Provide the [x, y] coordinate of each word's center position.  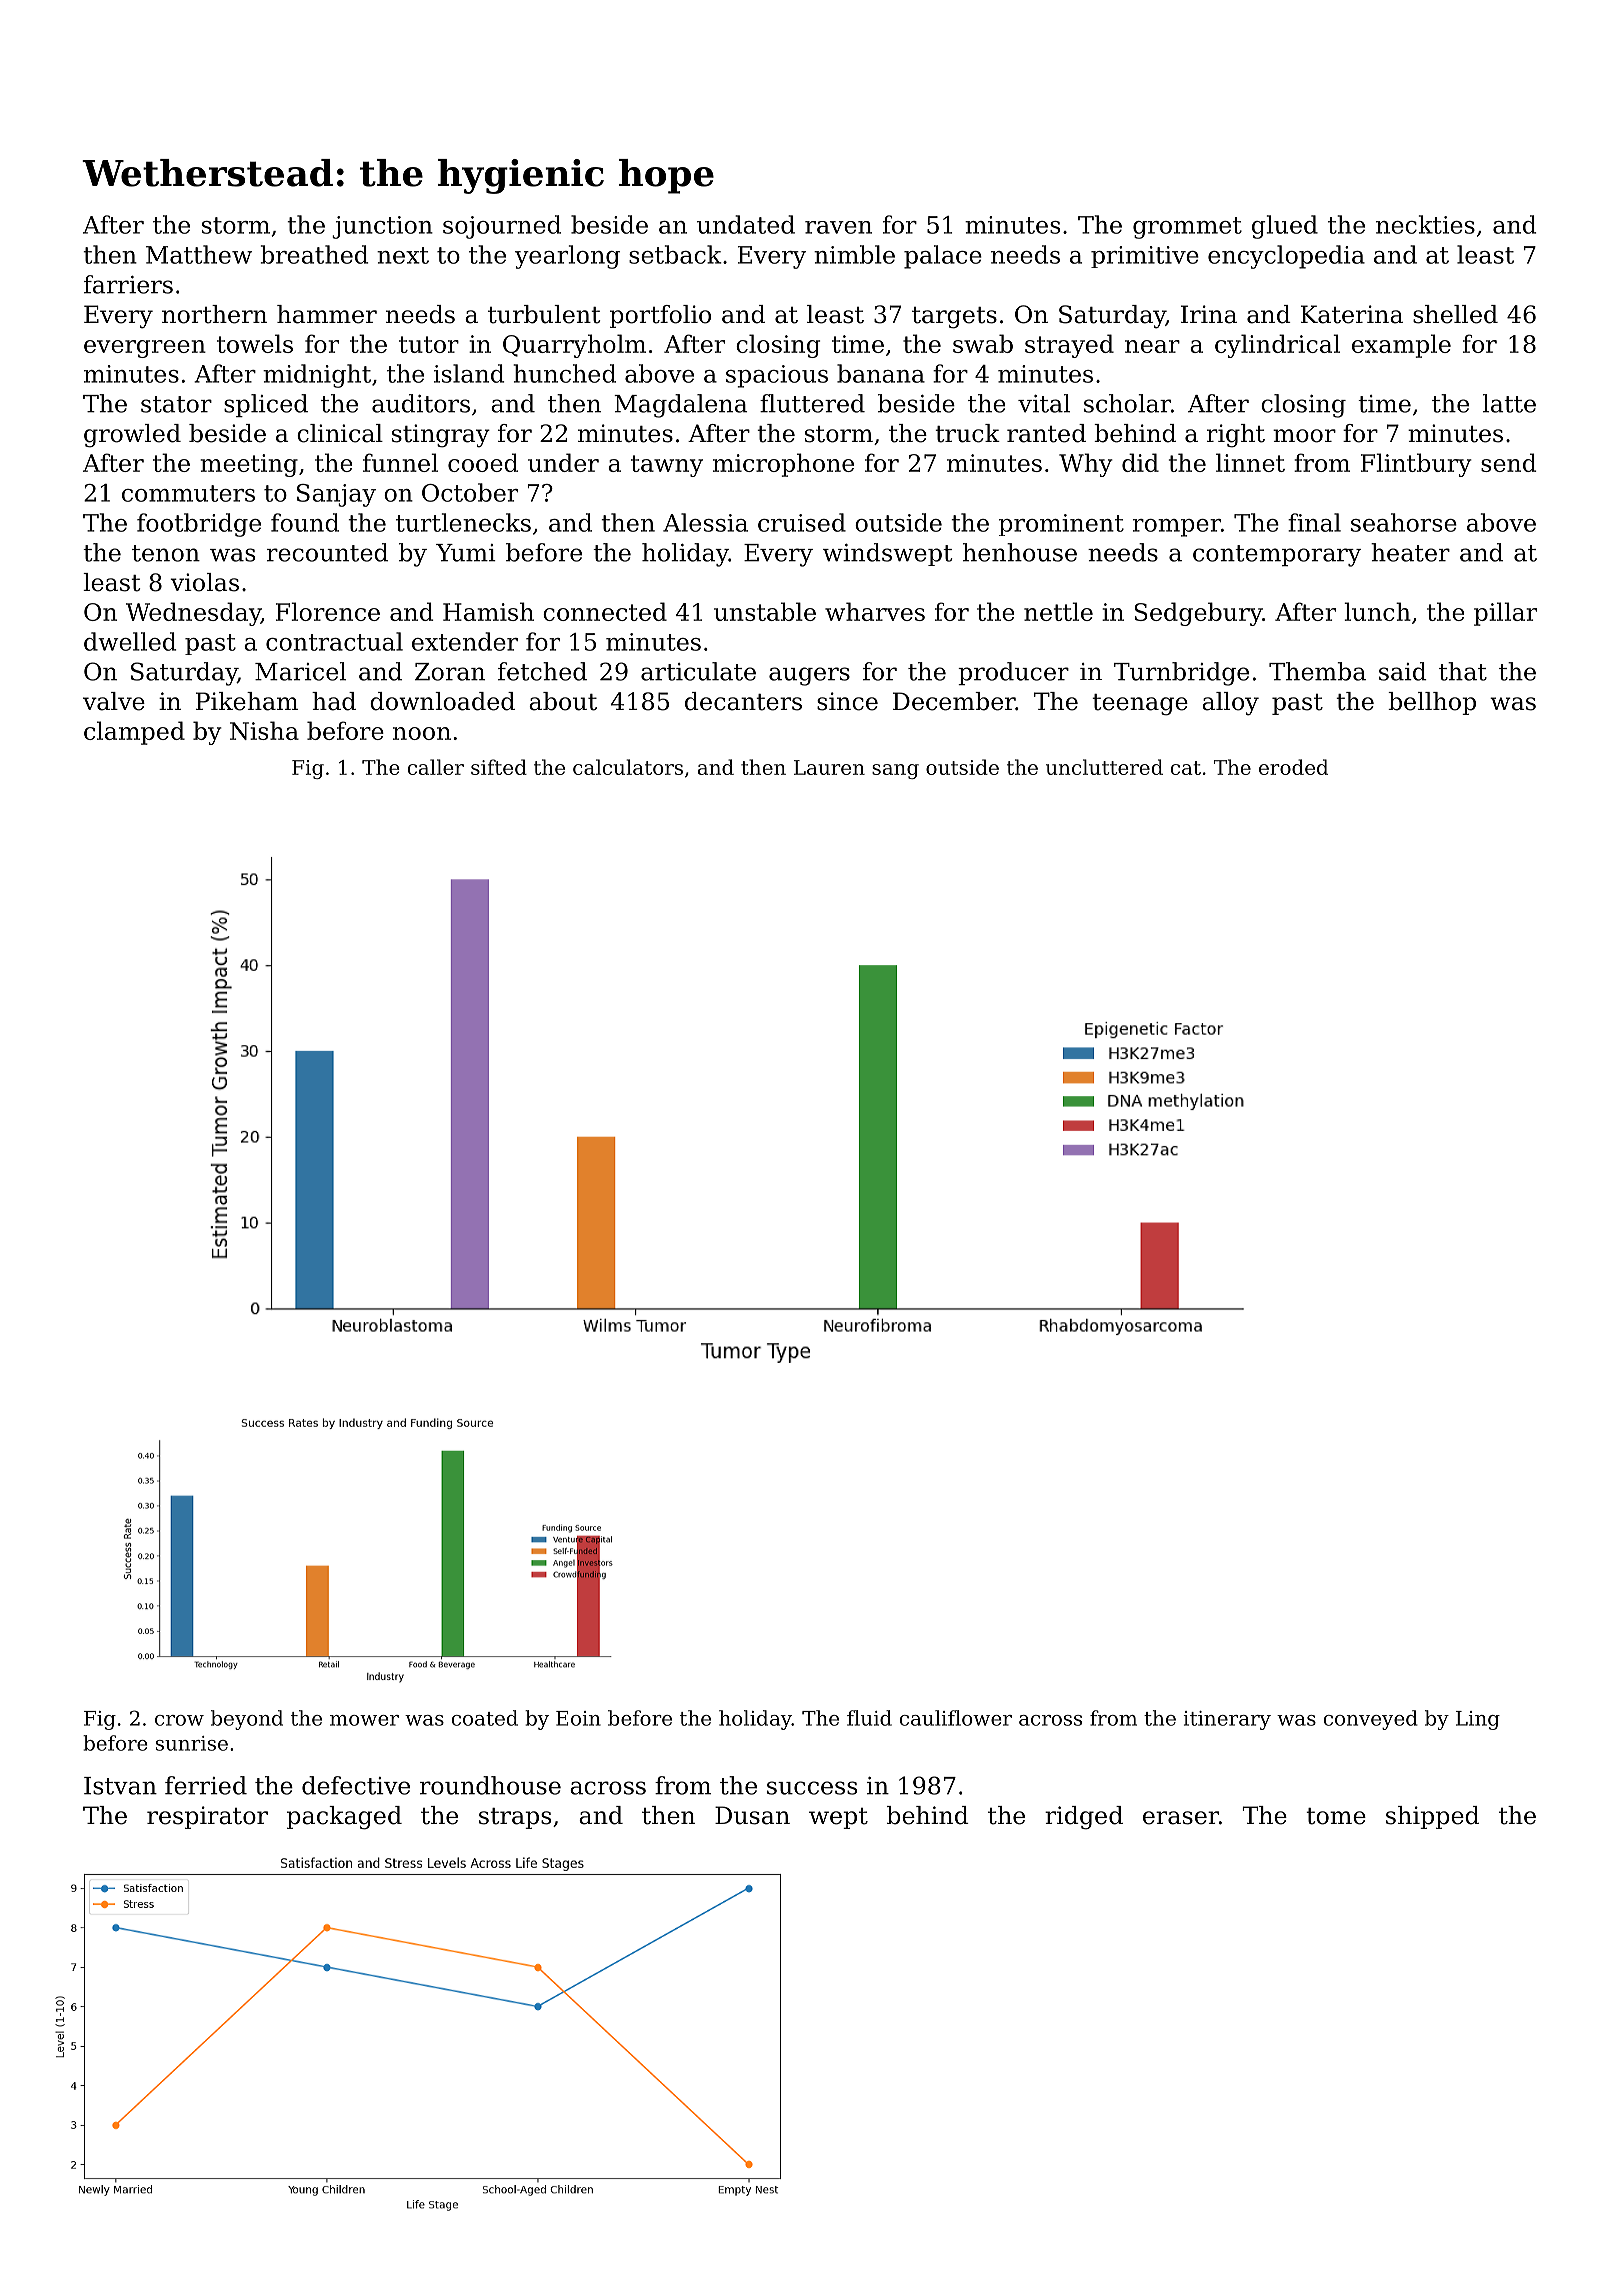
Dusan [752, 1815]
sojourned [502, 227]
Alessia [705, 522]
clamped [134, 733]
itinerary [1227, 1720]
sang [895, 771]
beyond [247, 1720]
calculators [628, 767]
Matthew [199, 254]
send [1508, 462]
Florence [328, 611]
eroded [1293, 767]
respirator [207, 1817]
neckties [1425, 224]
